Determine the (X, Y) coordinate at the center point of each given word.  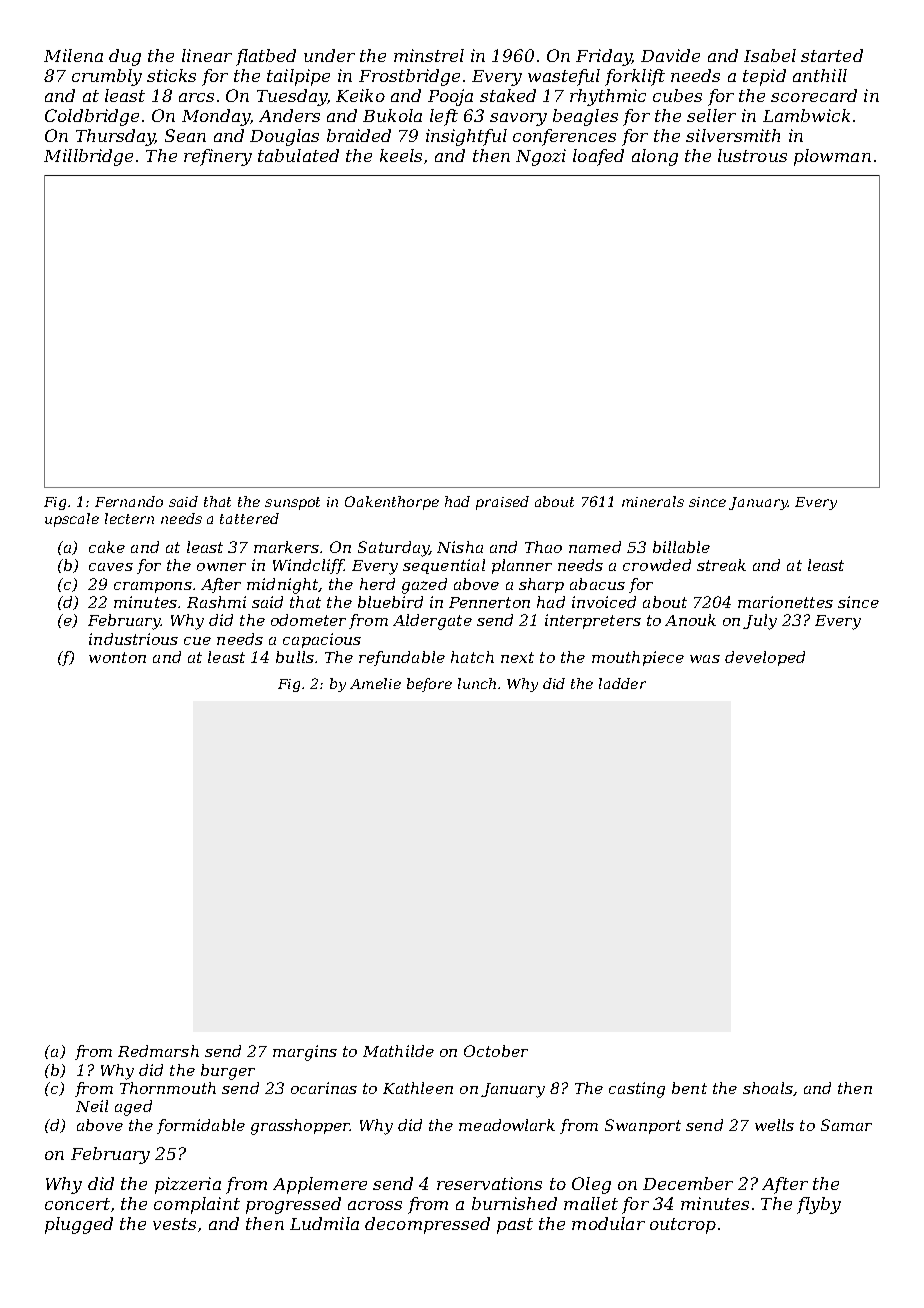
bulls (295, 657)
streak (721, 565)
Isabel (770, 55)
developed (765, 658)
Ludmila (324, 1223)
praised (502, 503)
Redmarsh (158, 1051)
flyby (819, 1205)
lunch (477, 683)
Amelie (375, 683)
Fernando (129, 501)
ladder (622, 683)
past (515, 1226)
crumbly (107, 77)
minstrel (429, 55)
